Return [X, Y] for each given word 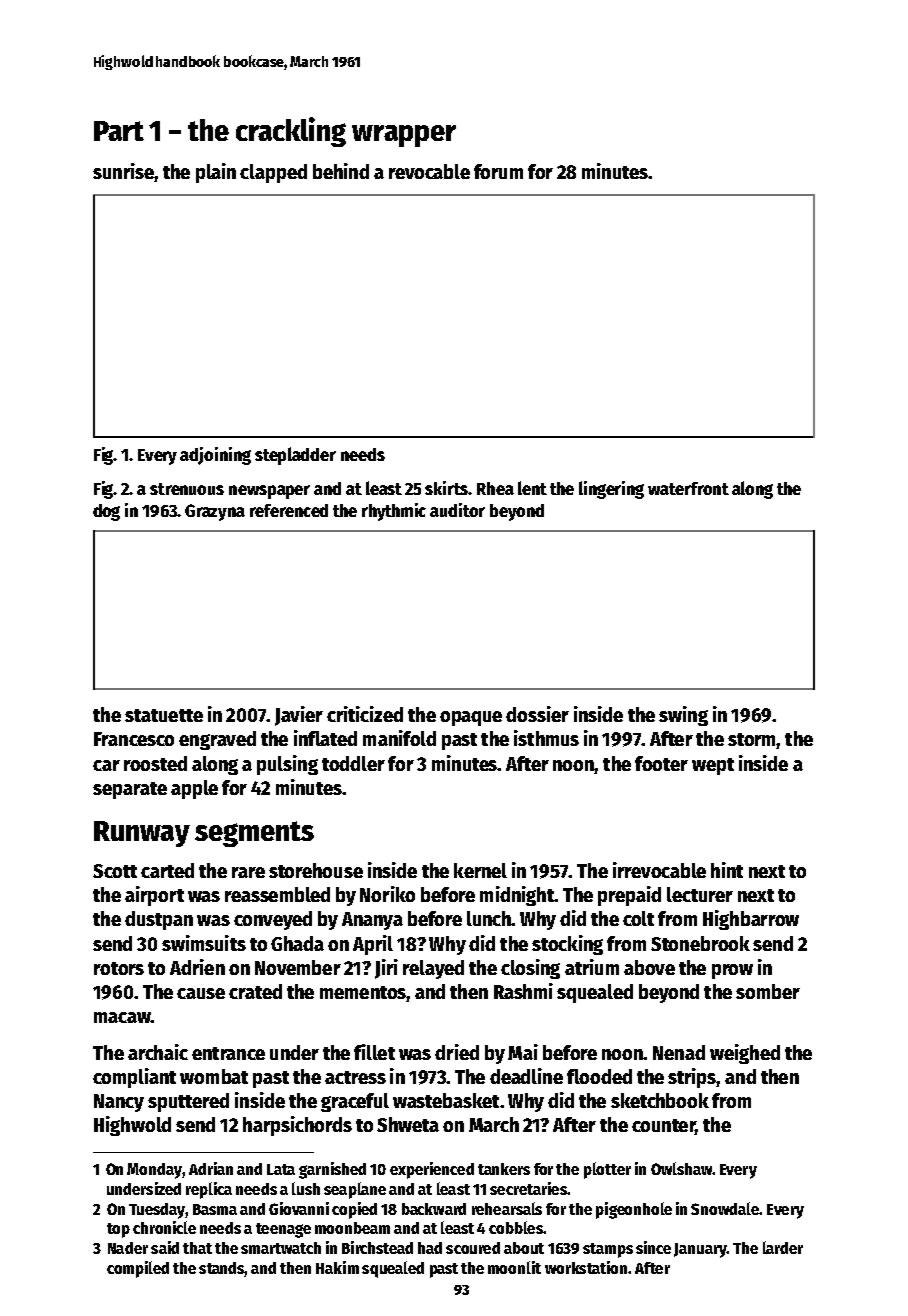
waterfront [688, 488]
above [649, 967]
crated [255, 991]
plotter [607, 1170]
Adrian [211, 1168]
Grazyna [215, 512]
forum [498, 171]
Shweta [408, 1124]
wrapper [404, 136]
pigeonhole [634, 1210]
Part [119, 131]
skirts [447, 488]
